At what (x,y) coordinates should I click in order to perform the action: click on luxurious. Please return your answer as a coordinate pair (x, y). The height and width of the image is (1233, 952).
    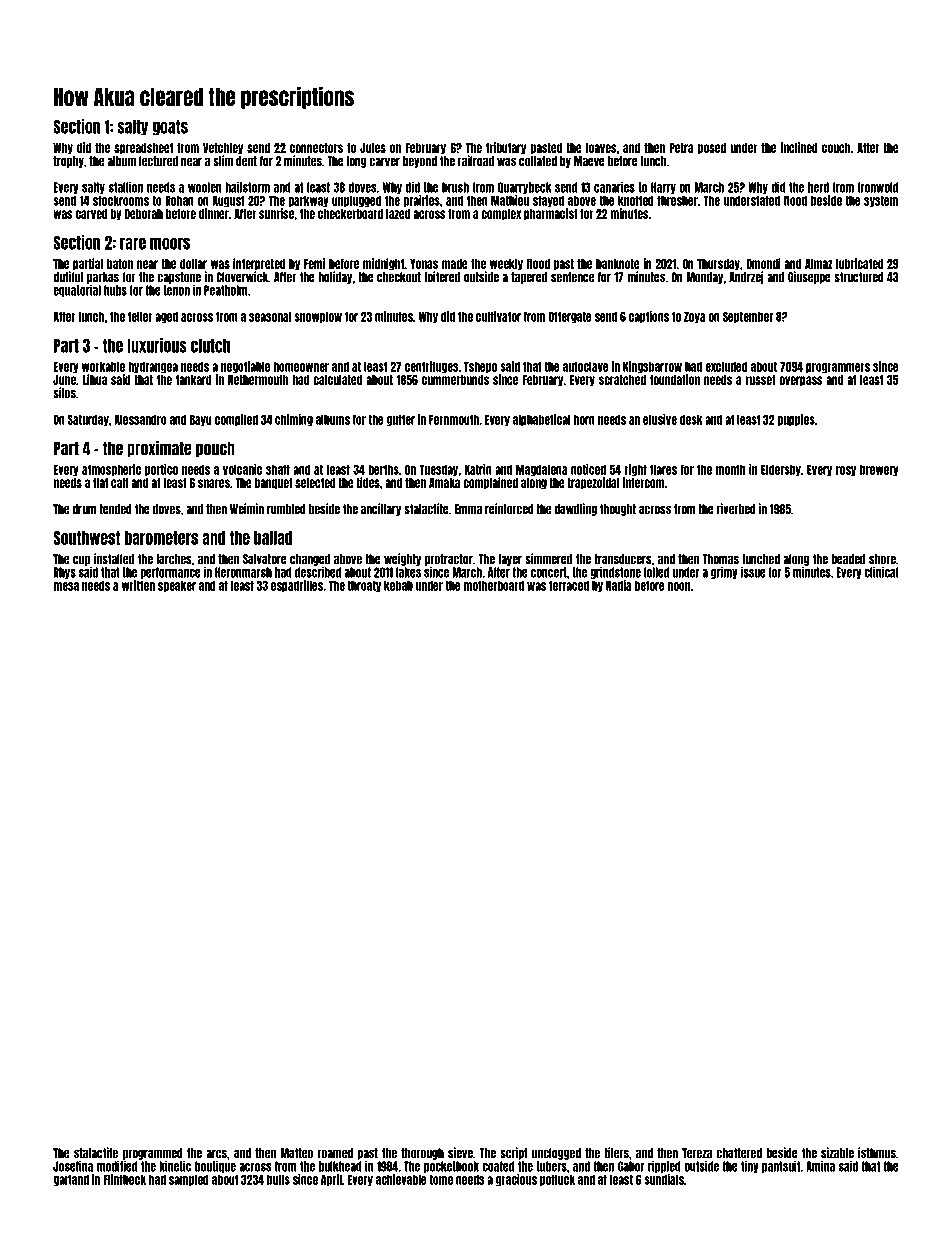
    Looking at the image, I should click on (157, 345).
